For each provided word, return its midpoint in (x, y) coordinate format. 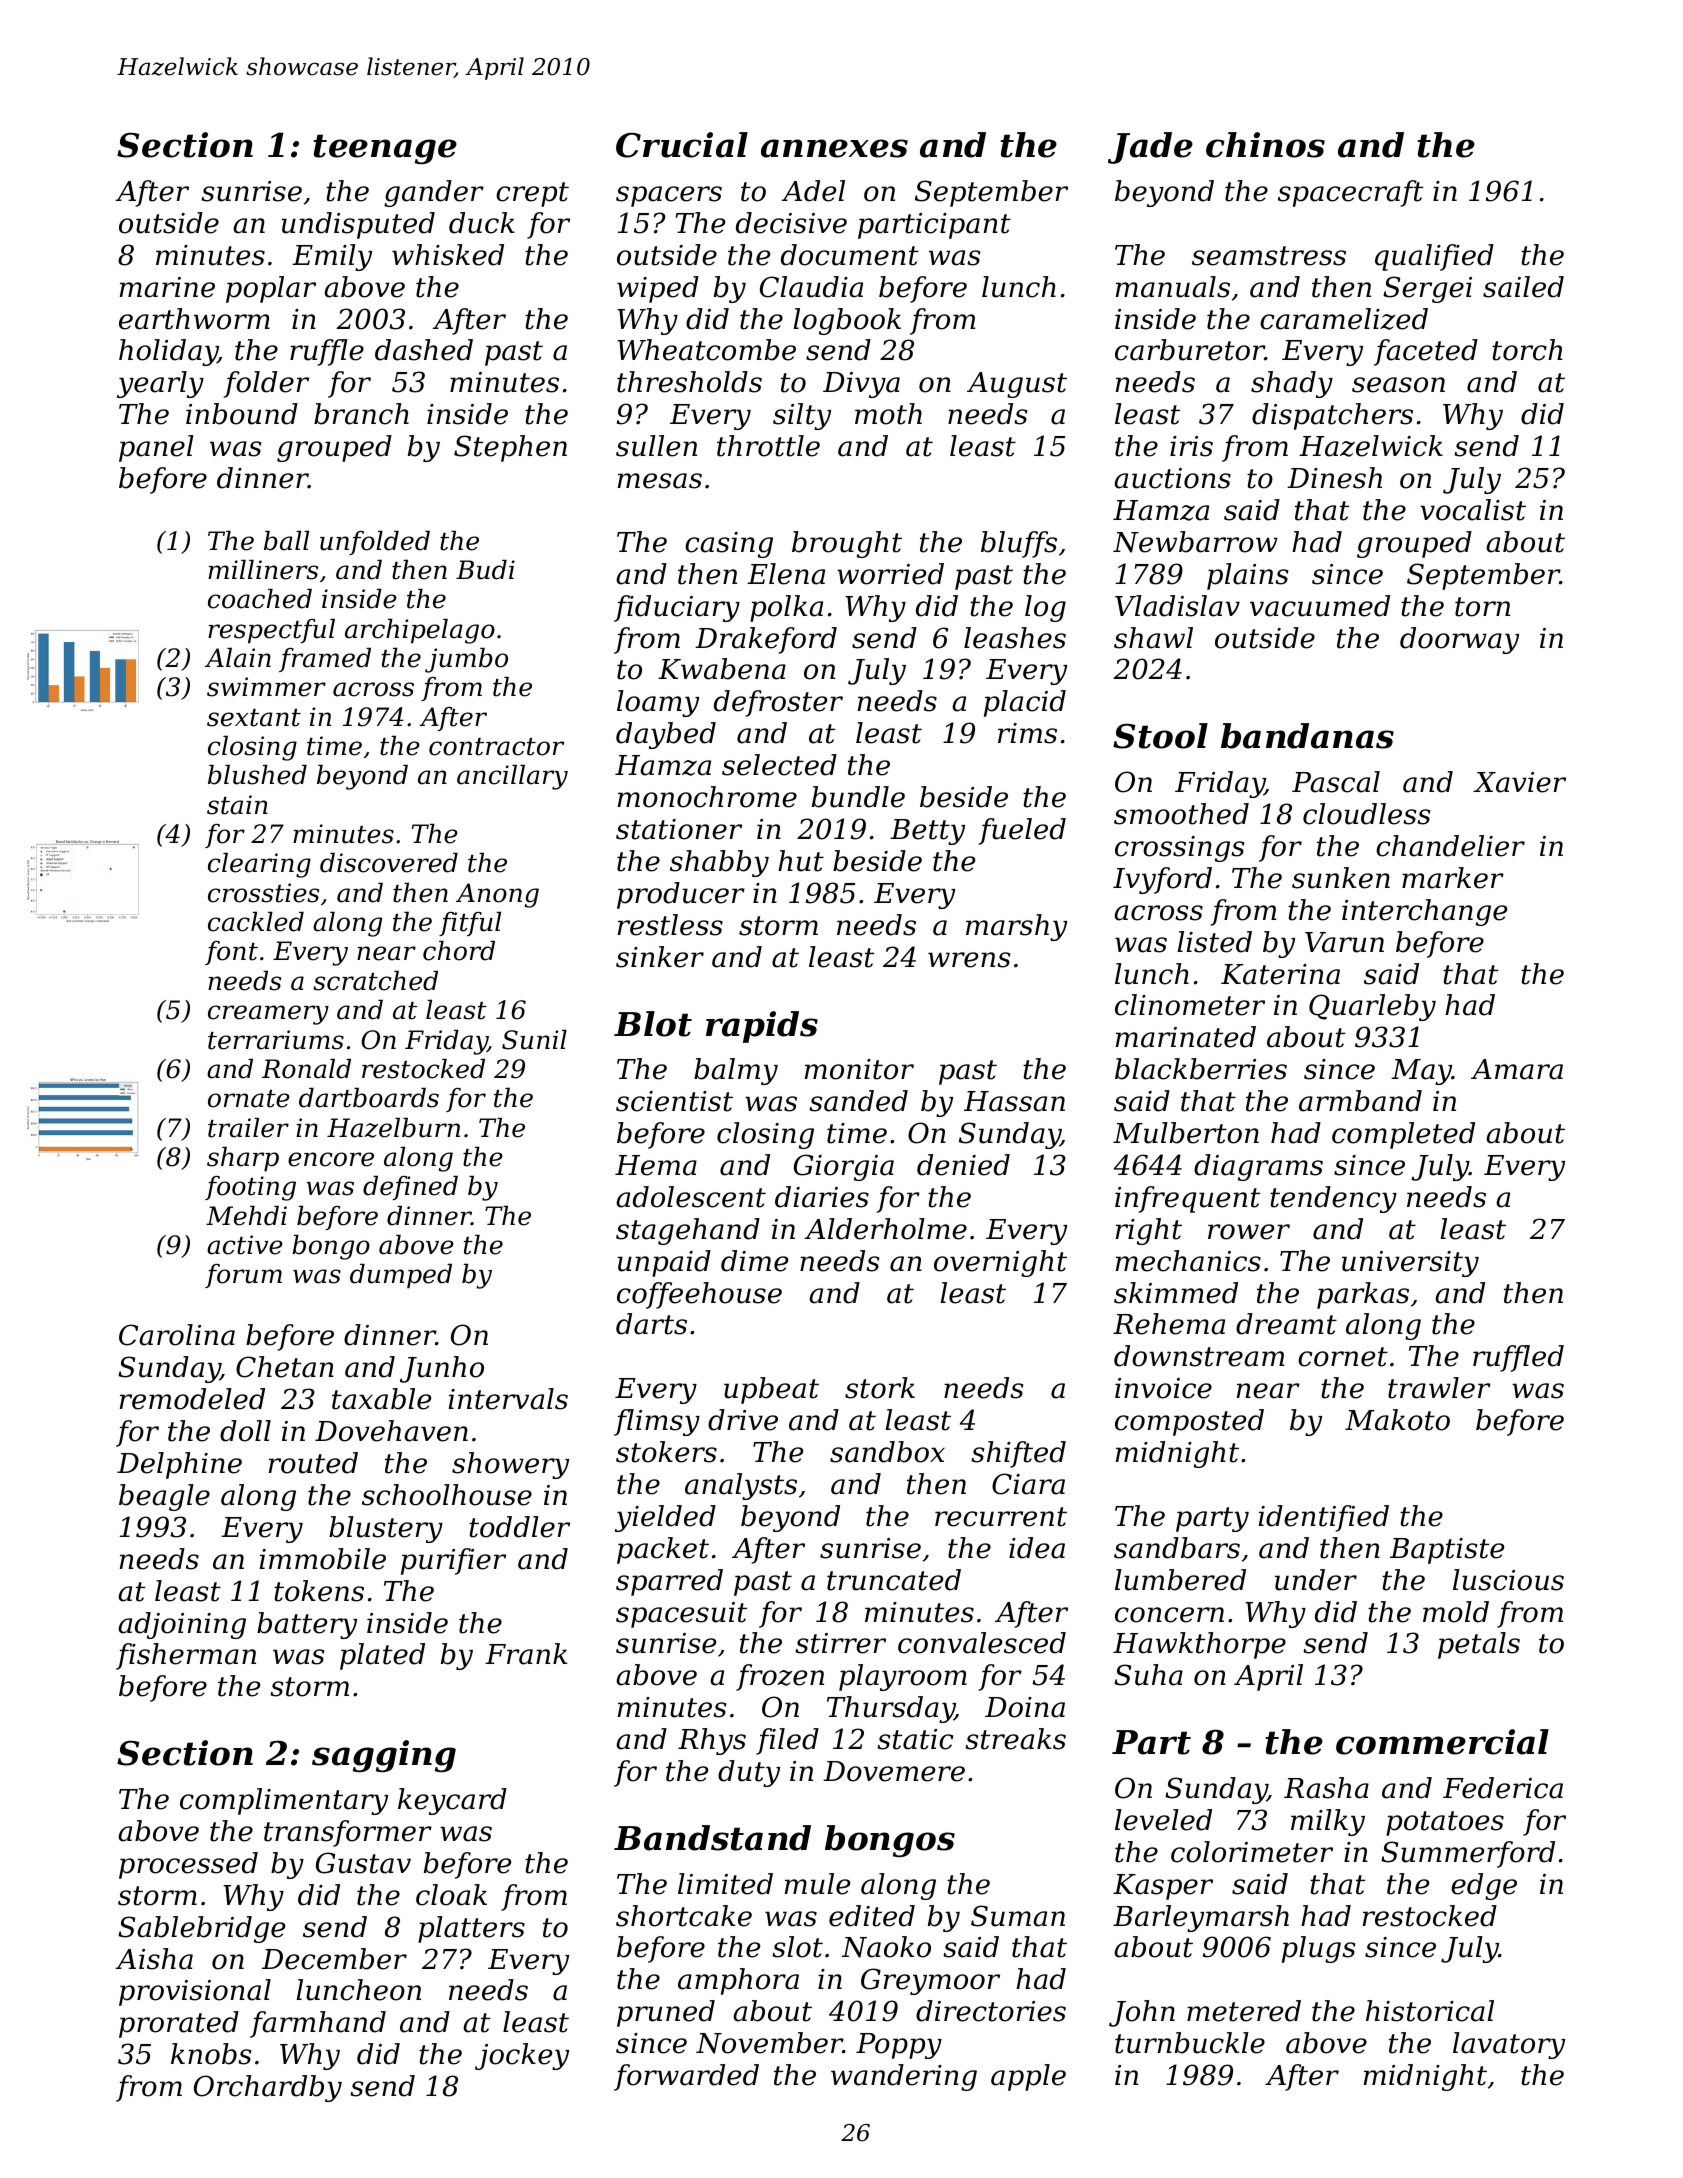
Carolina (177, 1335)
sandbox (887, 1452)
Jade (1150, 148)
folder (266, 384)
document (850, 255)
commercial (1442, 1742)
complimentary (284, 1801)
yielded (665, 1518)
